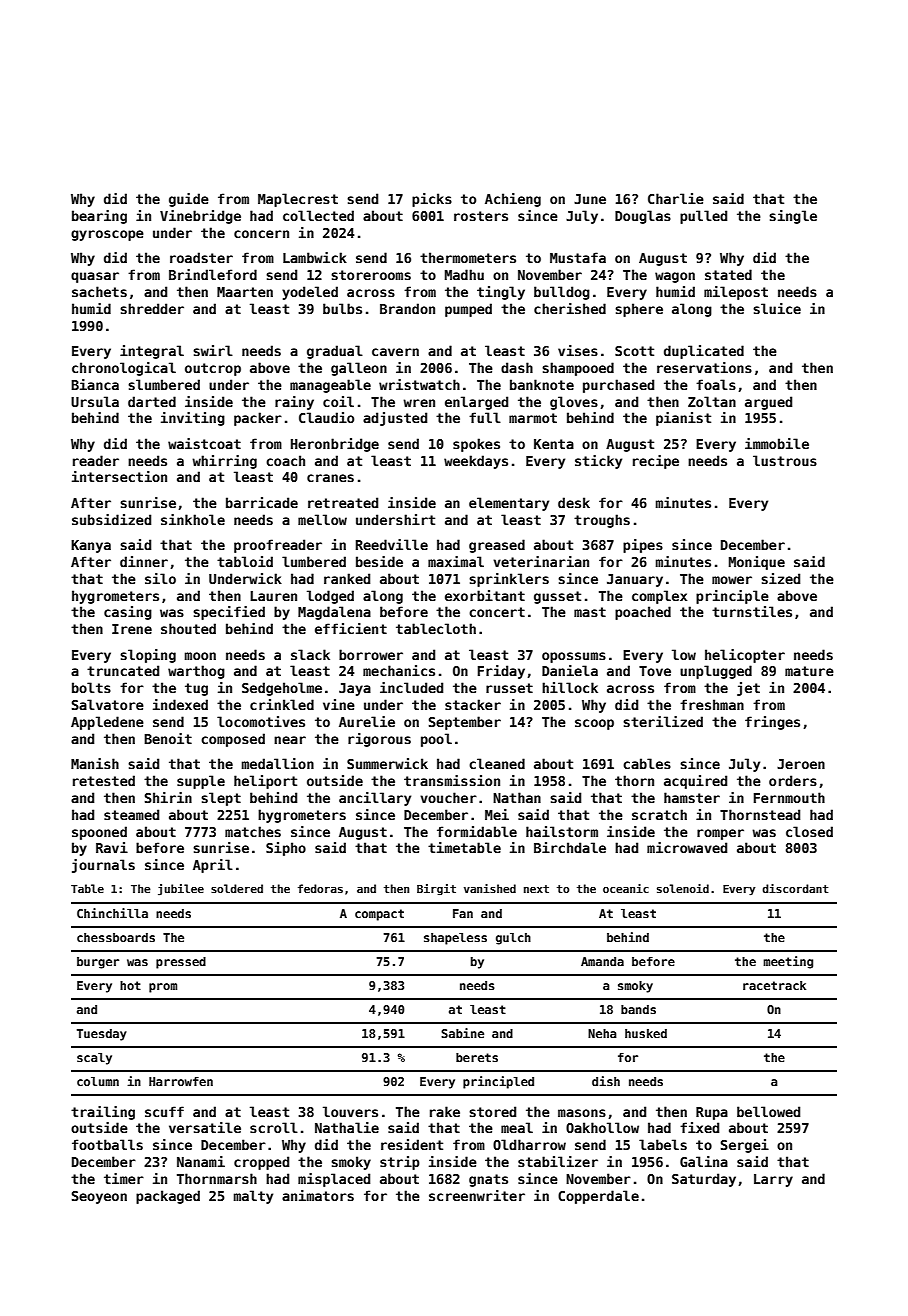 The height and width of the screenshot is (1316, 908). Describe the element at coordinates (752, 611) in the screenshot. I see `turnstiles` at that location.
